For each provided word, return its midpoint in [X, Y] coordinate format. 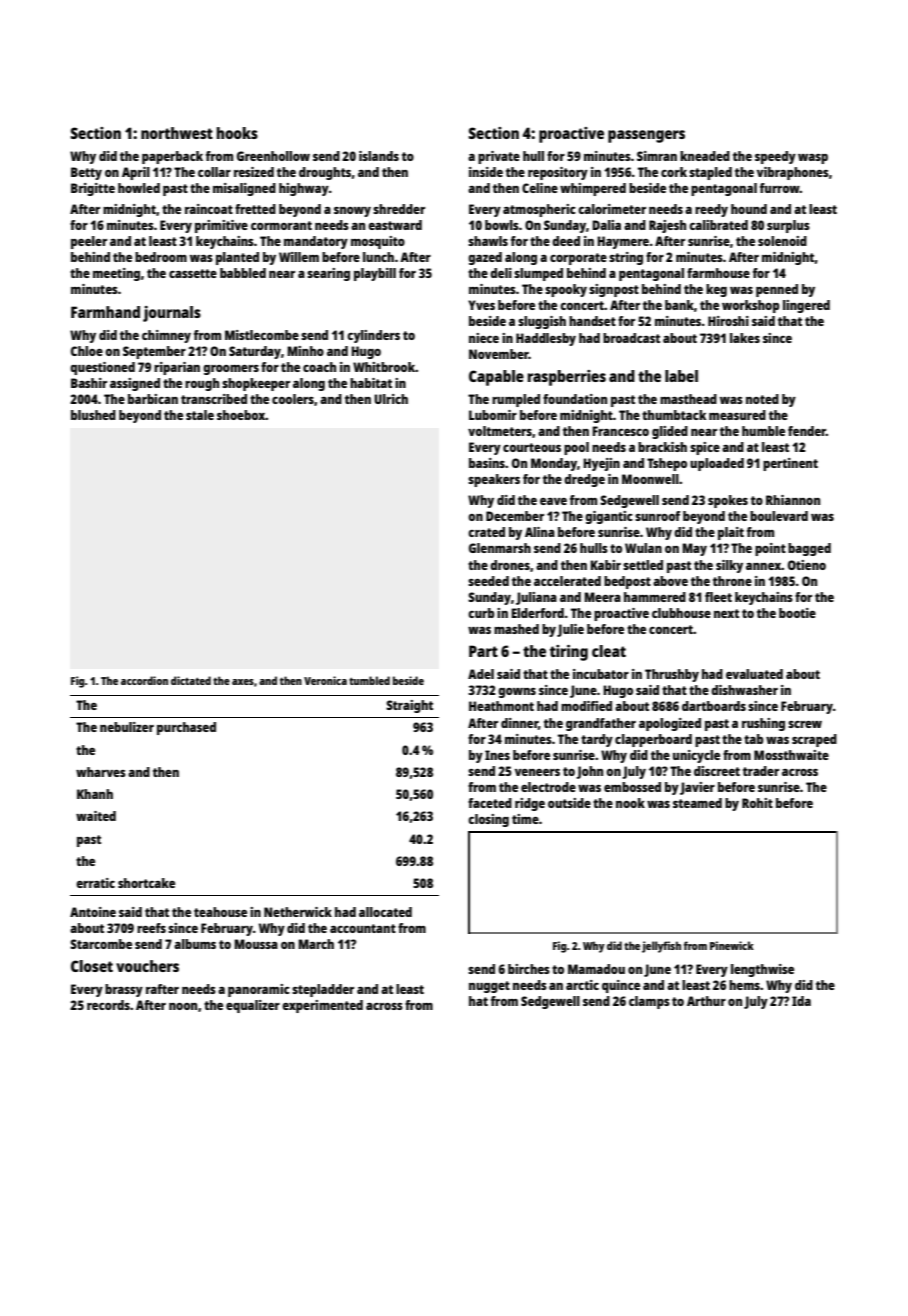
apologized [670, 724]
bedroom [161, 257]
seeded [488, 581]
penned [777, 290]
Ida [801, 1001]
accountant [363, 928]
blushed [93, 415]
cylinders [373, 336]
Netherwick [298, 912]
